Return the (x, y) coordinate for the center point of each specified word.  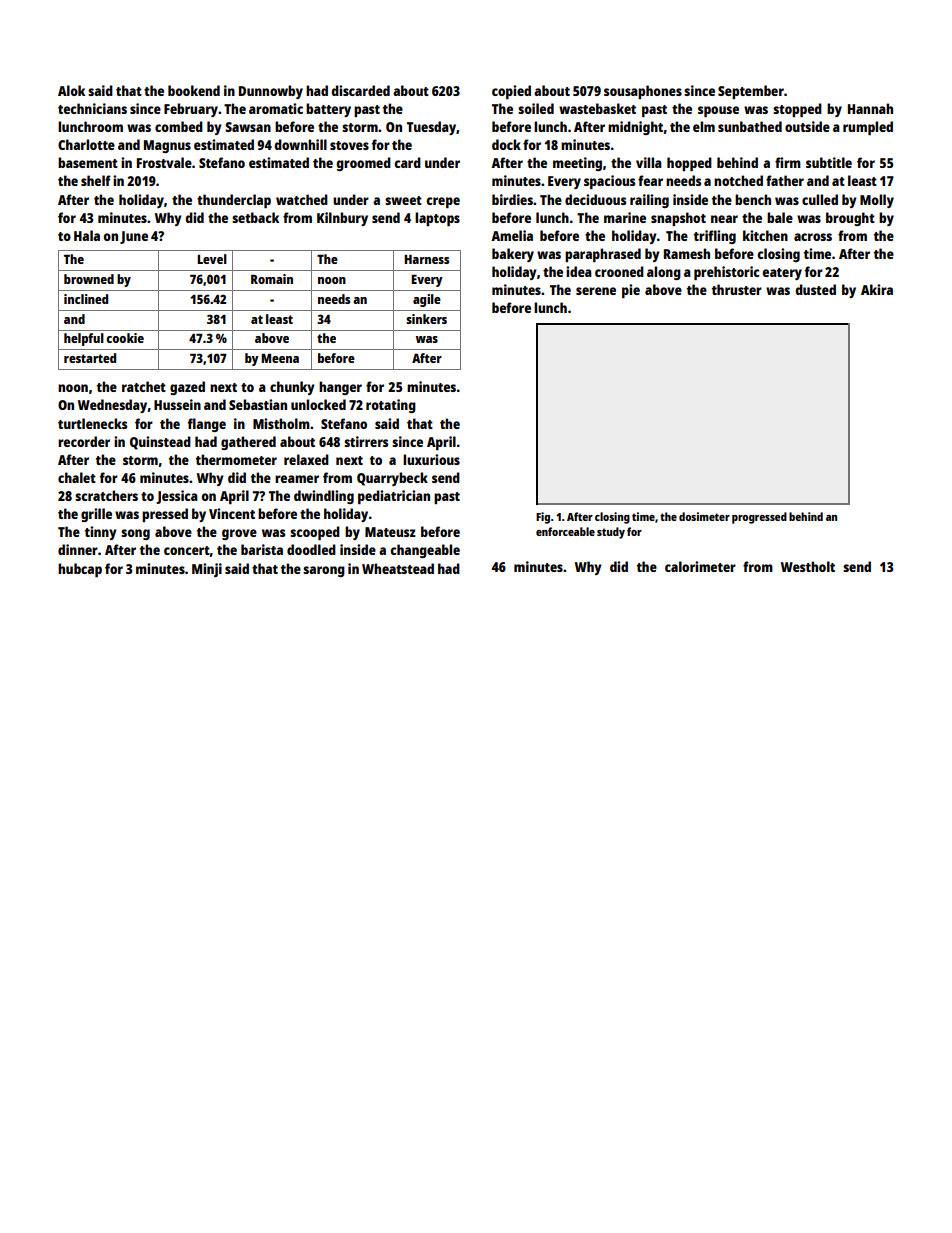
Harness (426, 259)
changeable (425, 551)
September (751, 92)
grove (239, 534)
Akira (877, 289)
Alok (71, 90)
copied (511, 92)
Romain (272, 279)
